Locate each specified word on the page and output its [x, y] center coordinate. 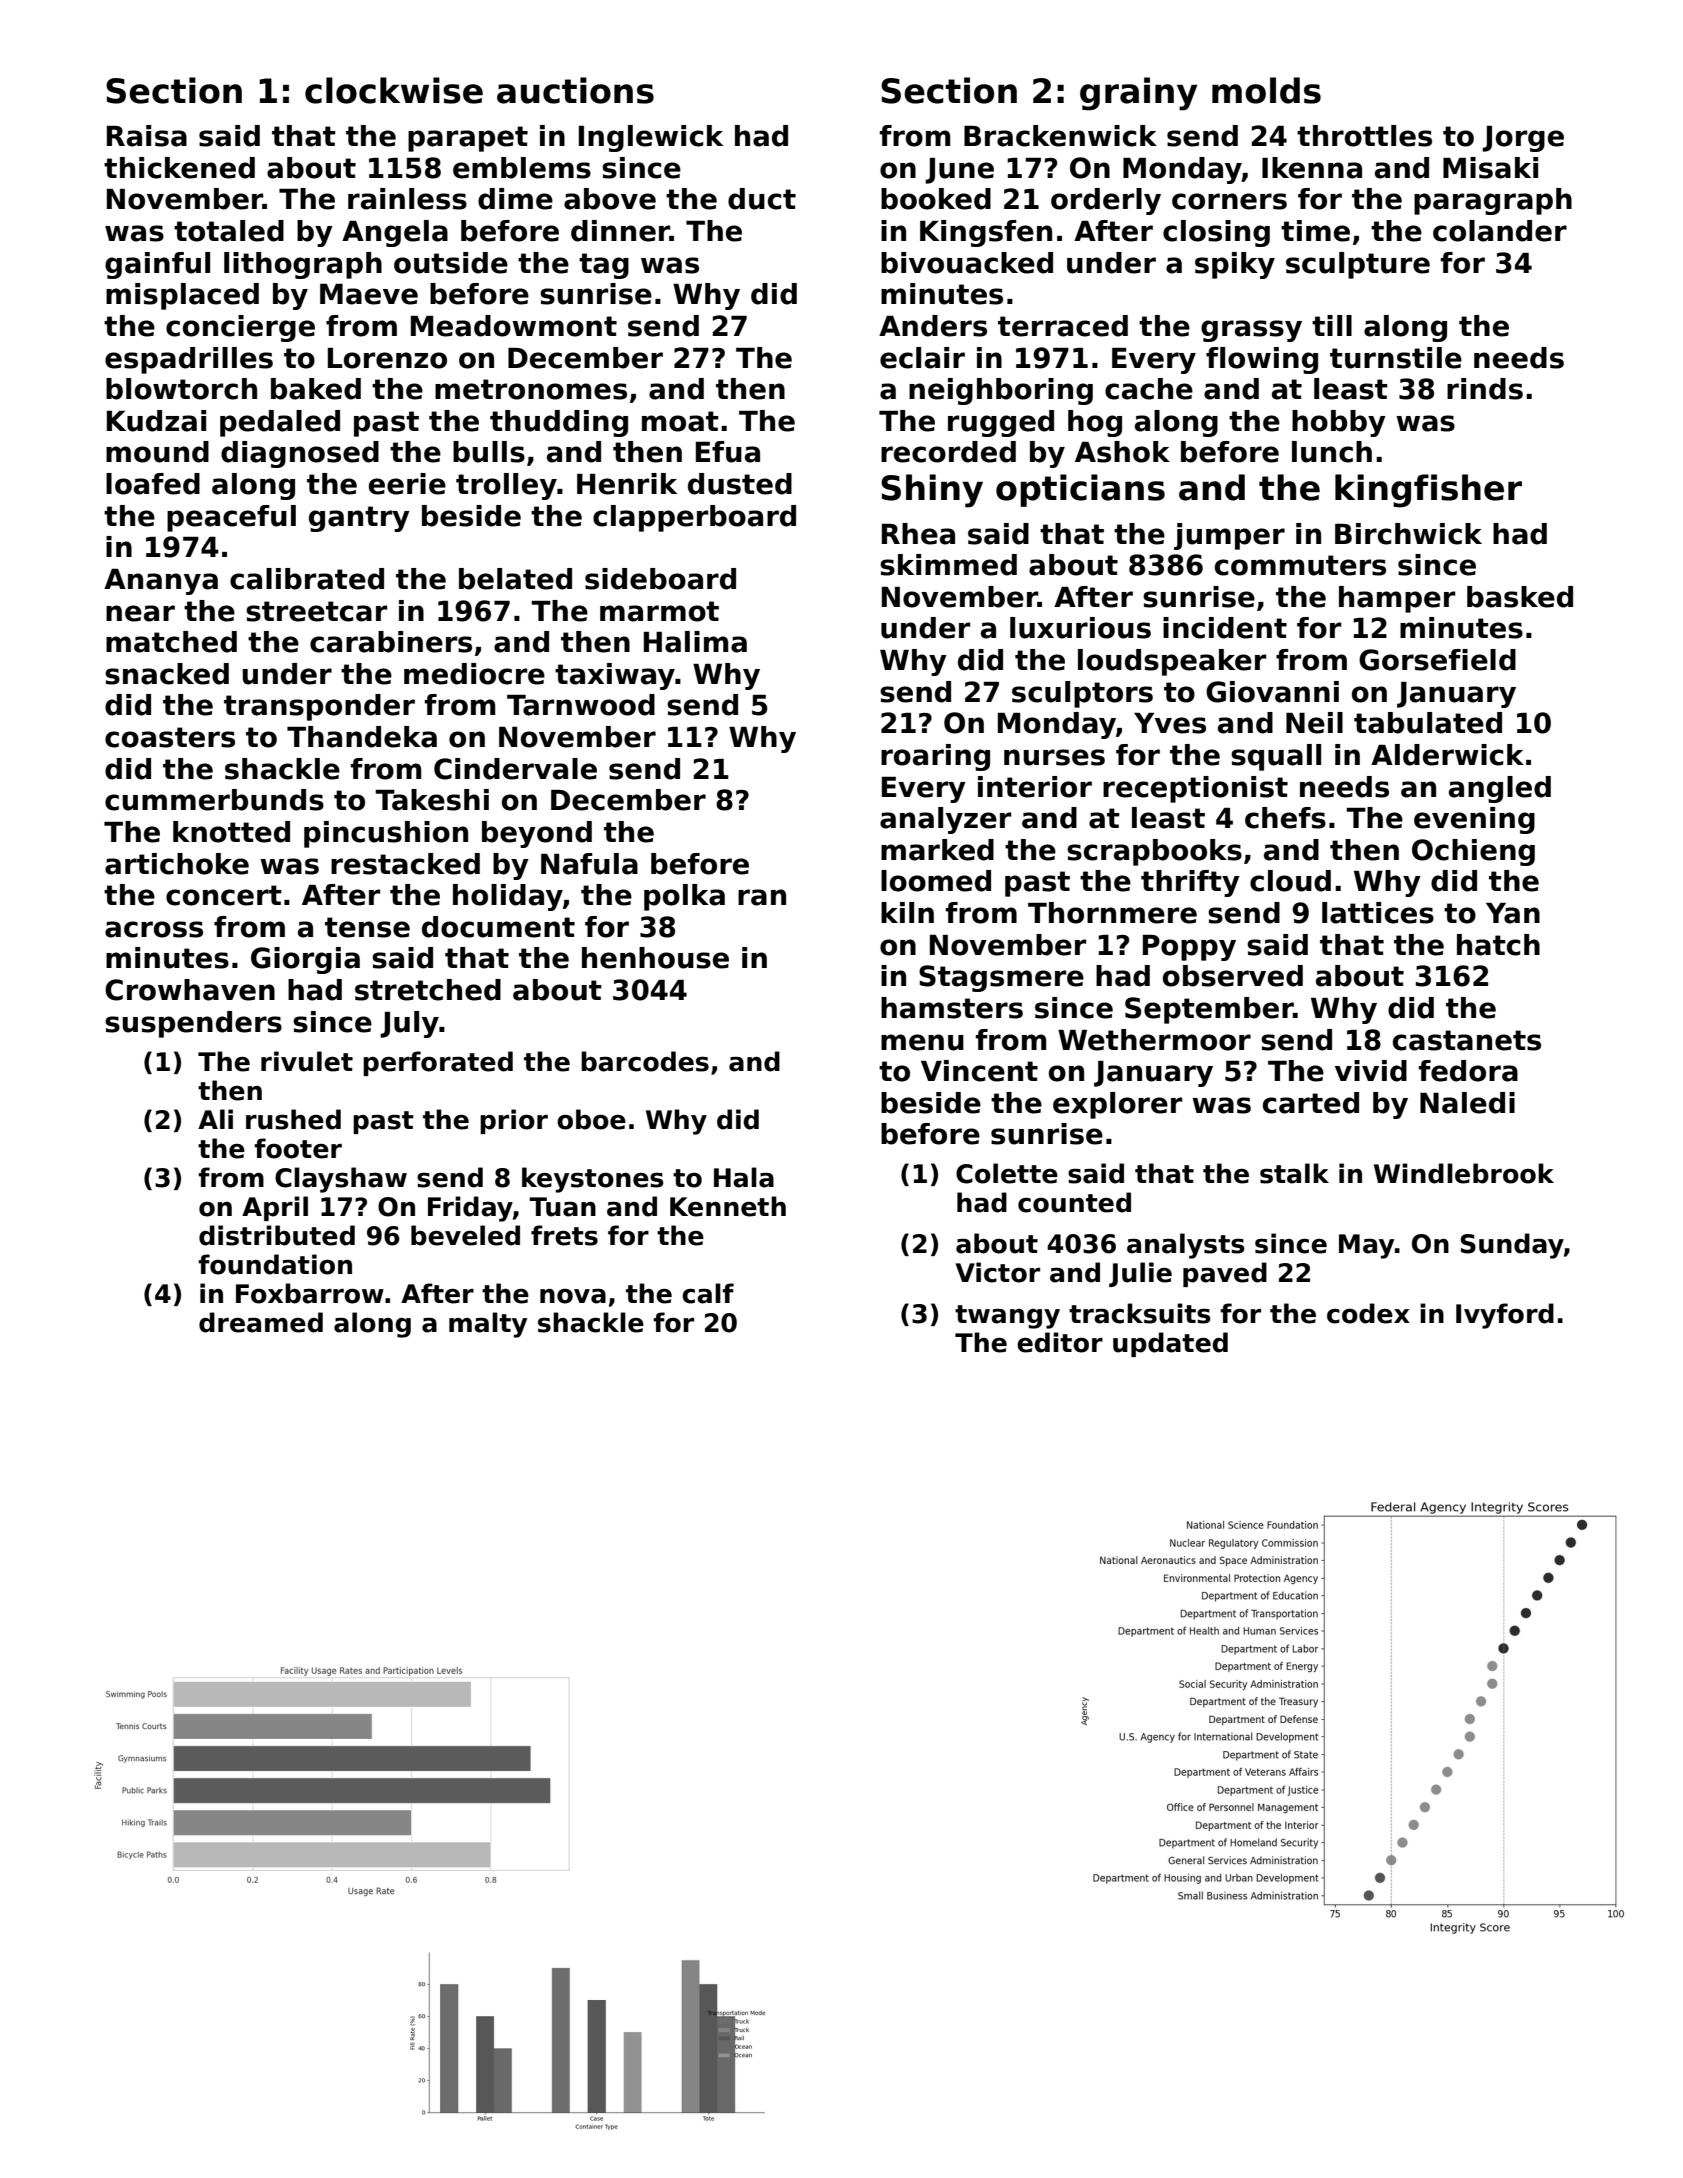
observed [1233, 976]
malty [488, 1325]
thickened [179, 168]
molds [1266, 90]
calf [708, 1293]
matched [171, 642]
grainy [1139, 94]
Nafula [589, 864]
